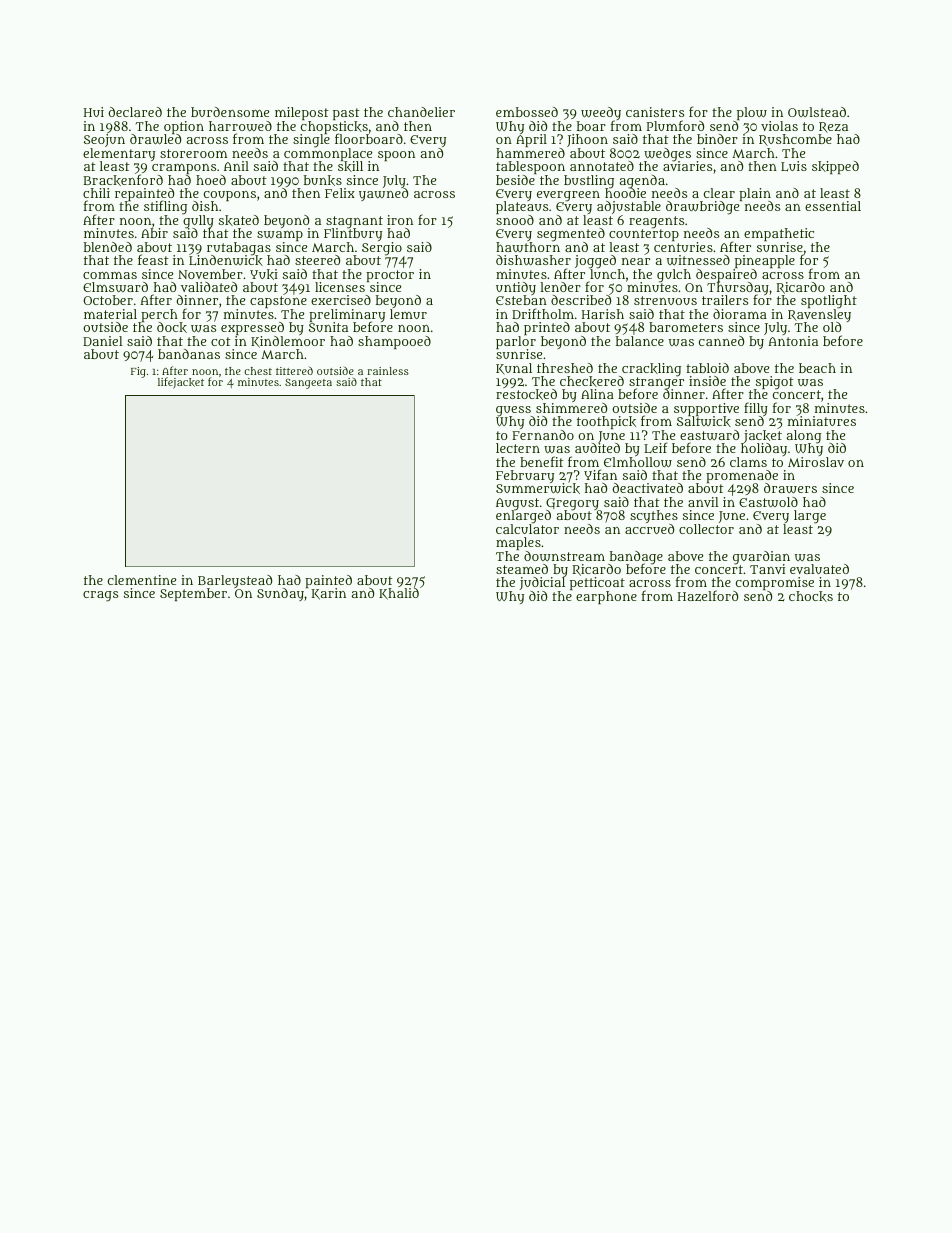 The image size is (952, 1233). I want to click on yawned, so click(383, 194).
